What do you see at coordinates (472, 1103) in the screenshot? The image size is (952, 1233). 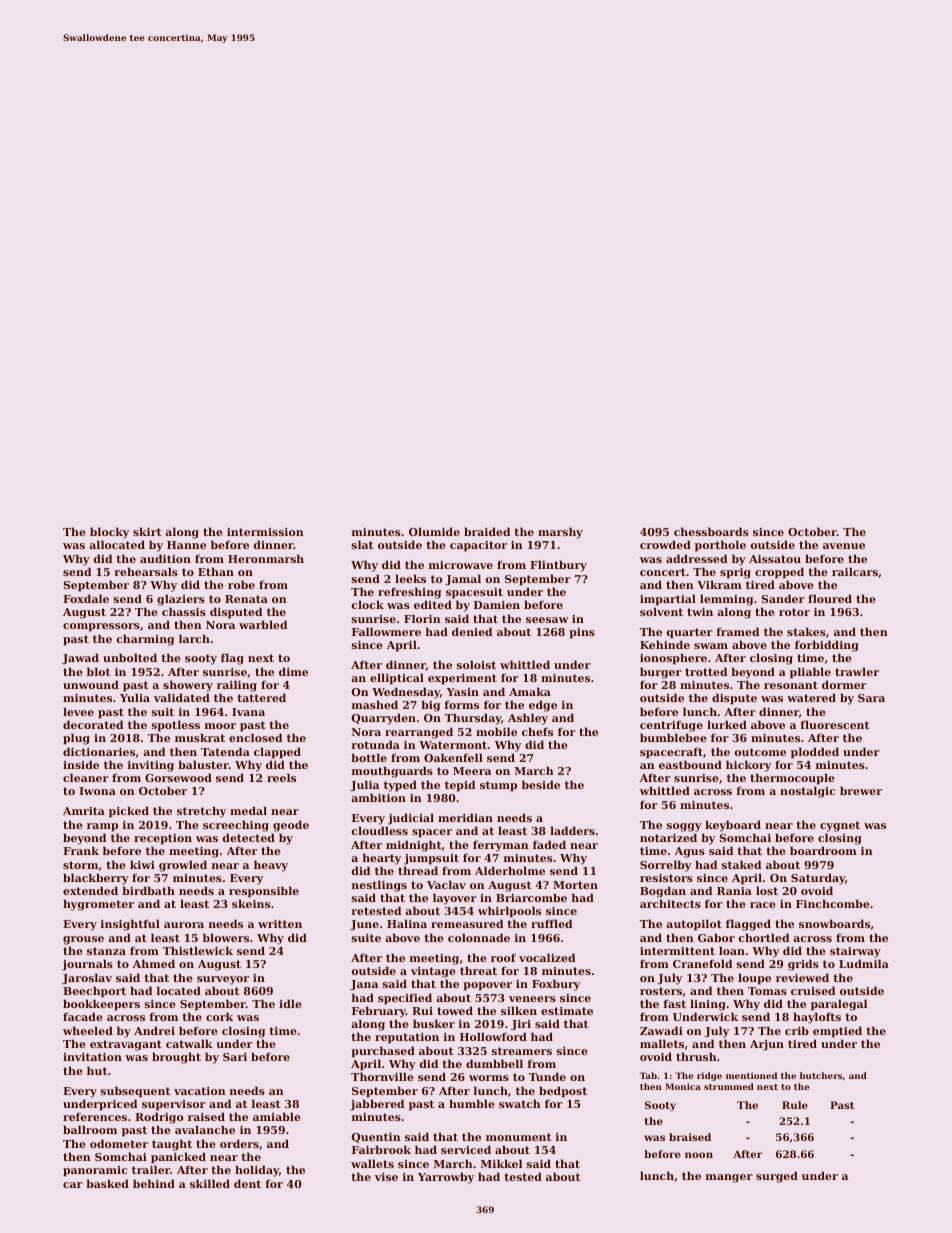 I see `humble` at bounding box center [472, 1103].
